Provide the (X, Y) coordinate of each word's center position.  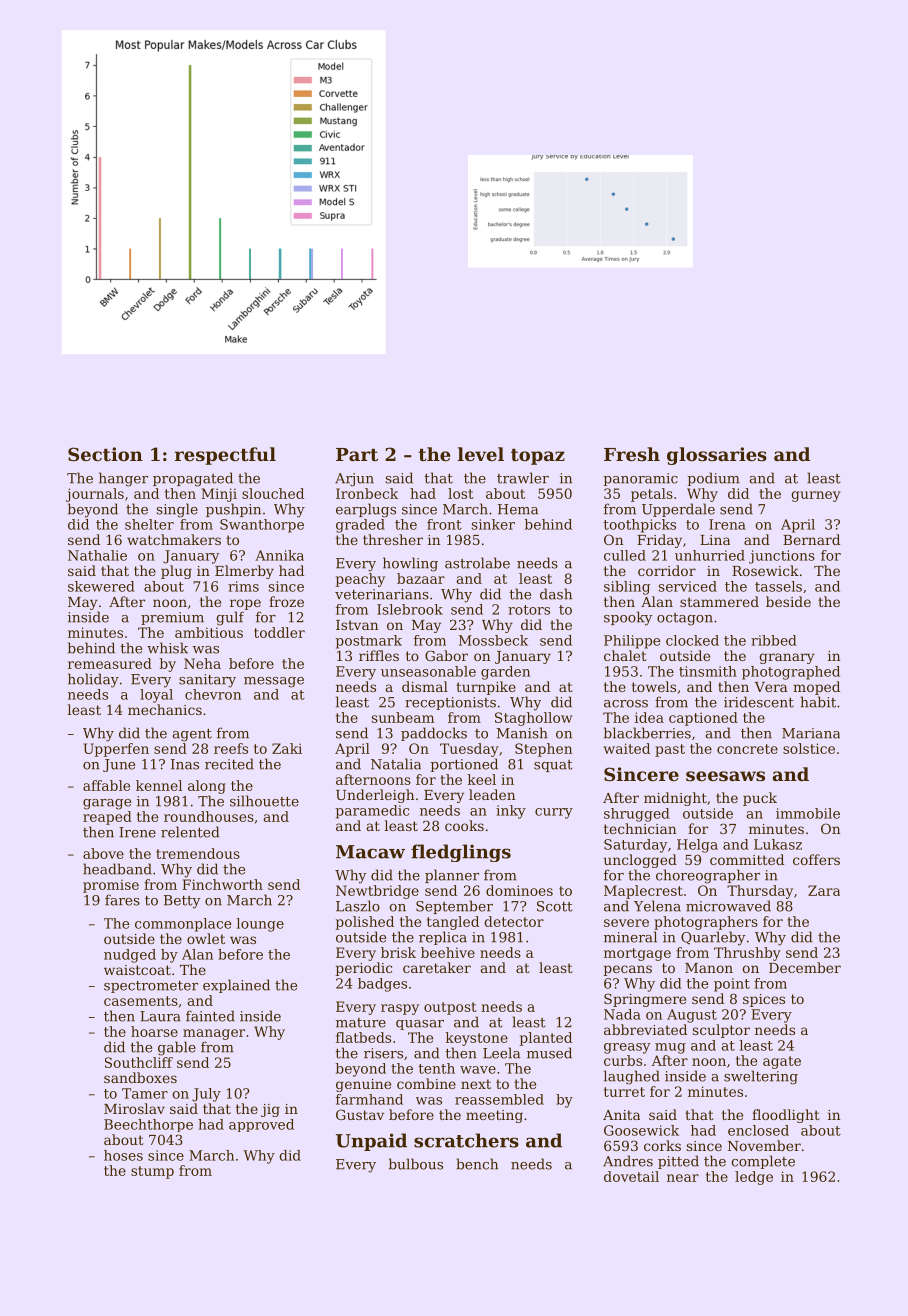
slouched (273, 493)
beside (788, 601)
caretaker (437, 967)
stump (152, 1172)
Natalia (396, 764)
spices (764, 1000)
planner (452, 876)
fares (122, 900)
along (207, 787)
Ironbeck (367, 493)
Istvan (357, 625)
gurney (816, 496)
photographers (706, 923)
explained (236, 986)
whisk (167, 648)
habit (818, 702)
